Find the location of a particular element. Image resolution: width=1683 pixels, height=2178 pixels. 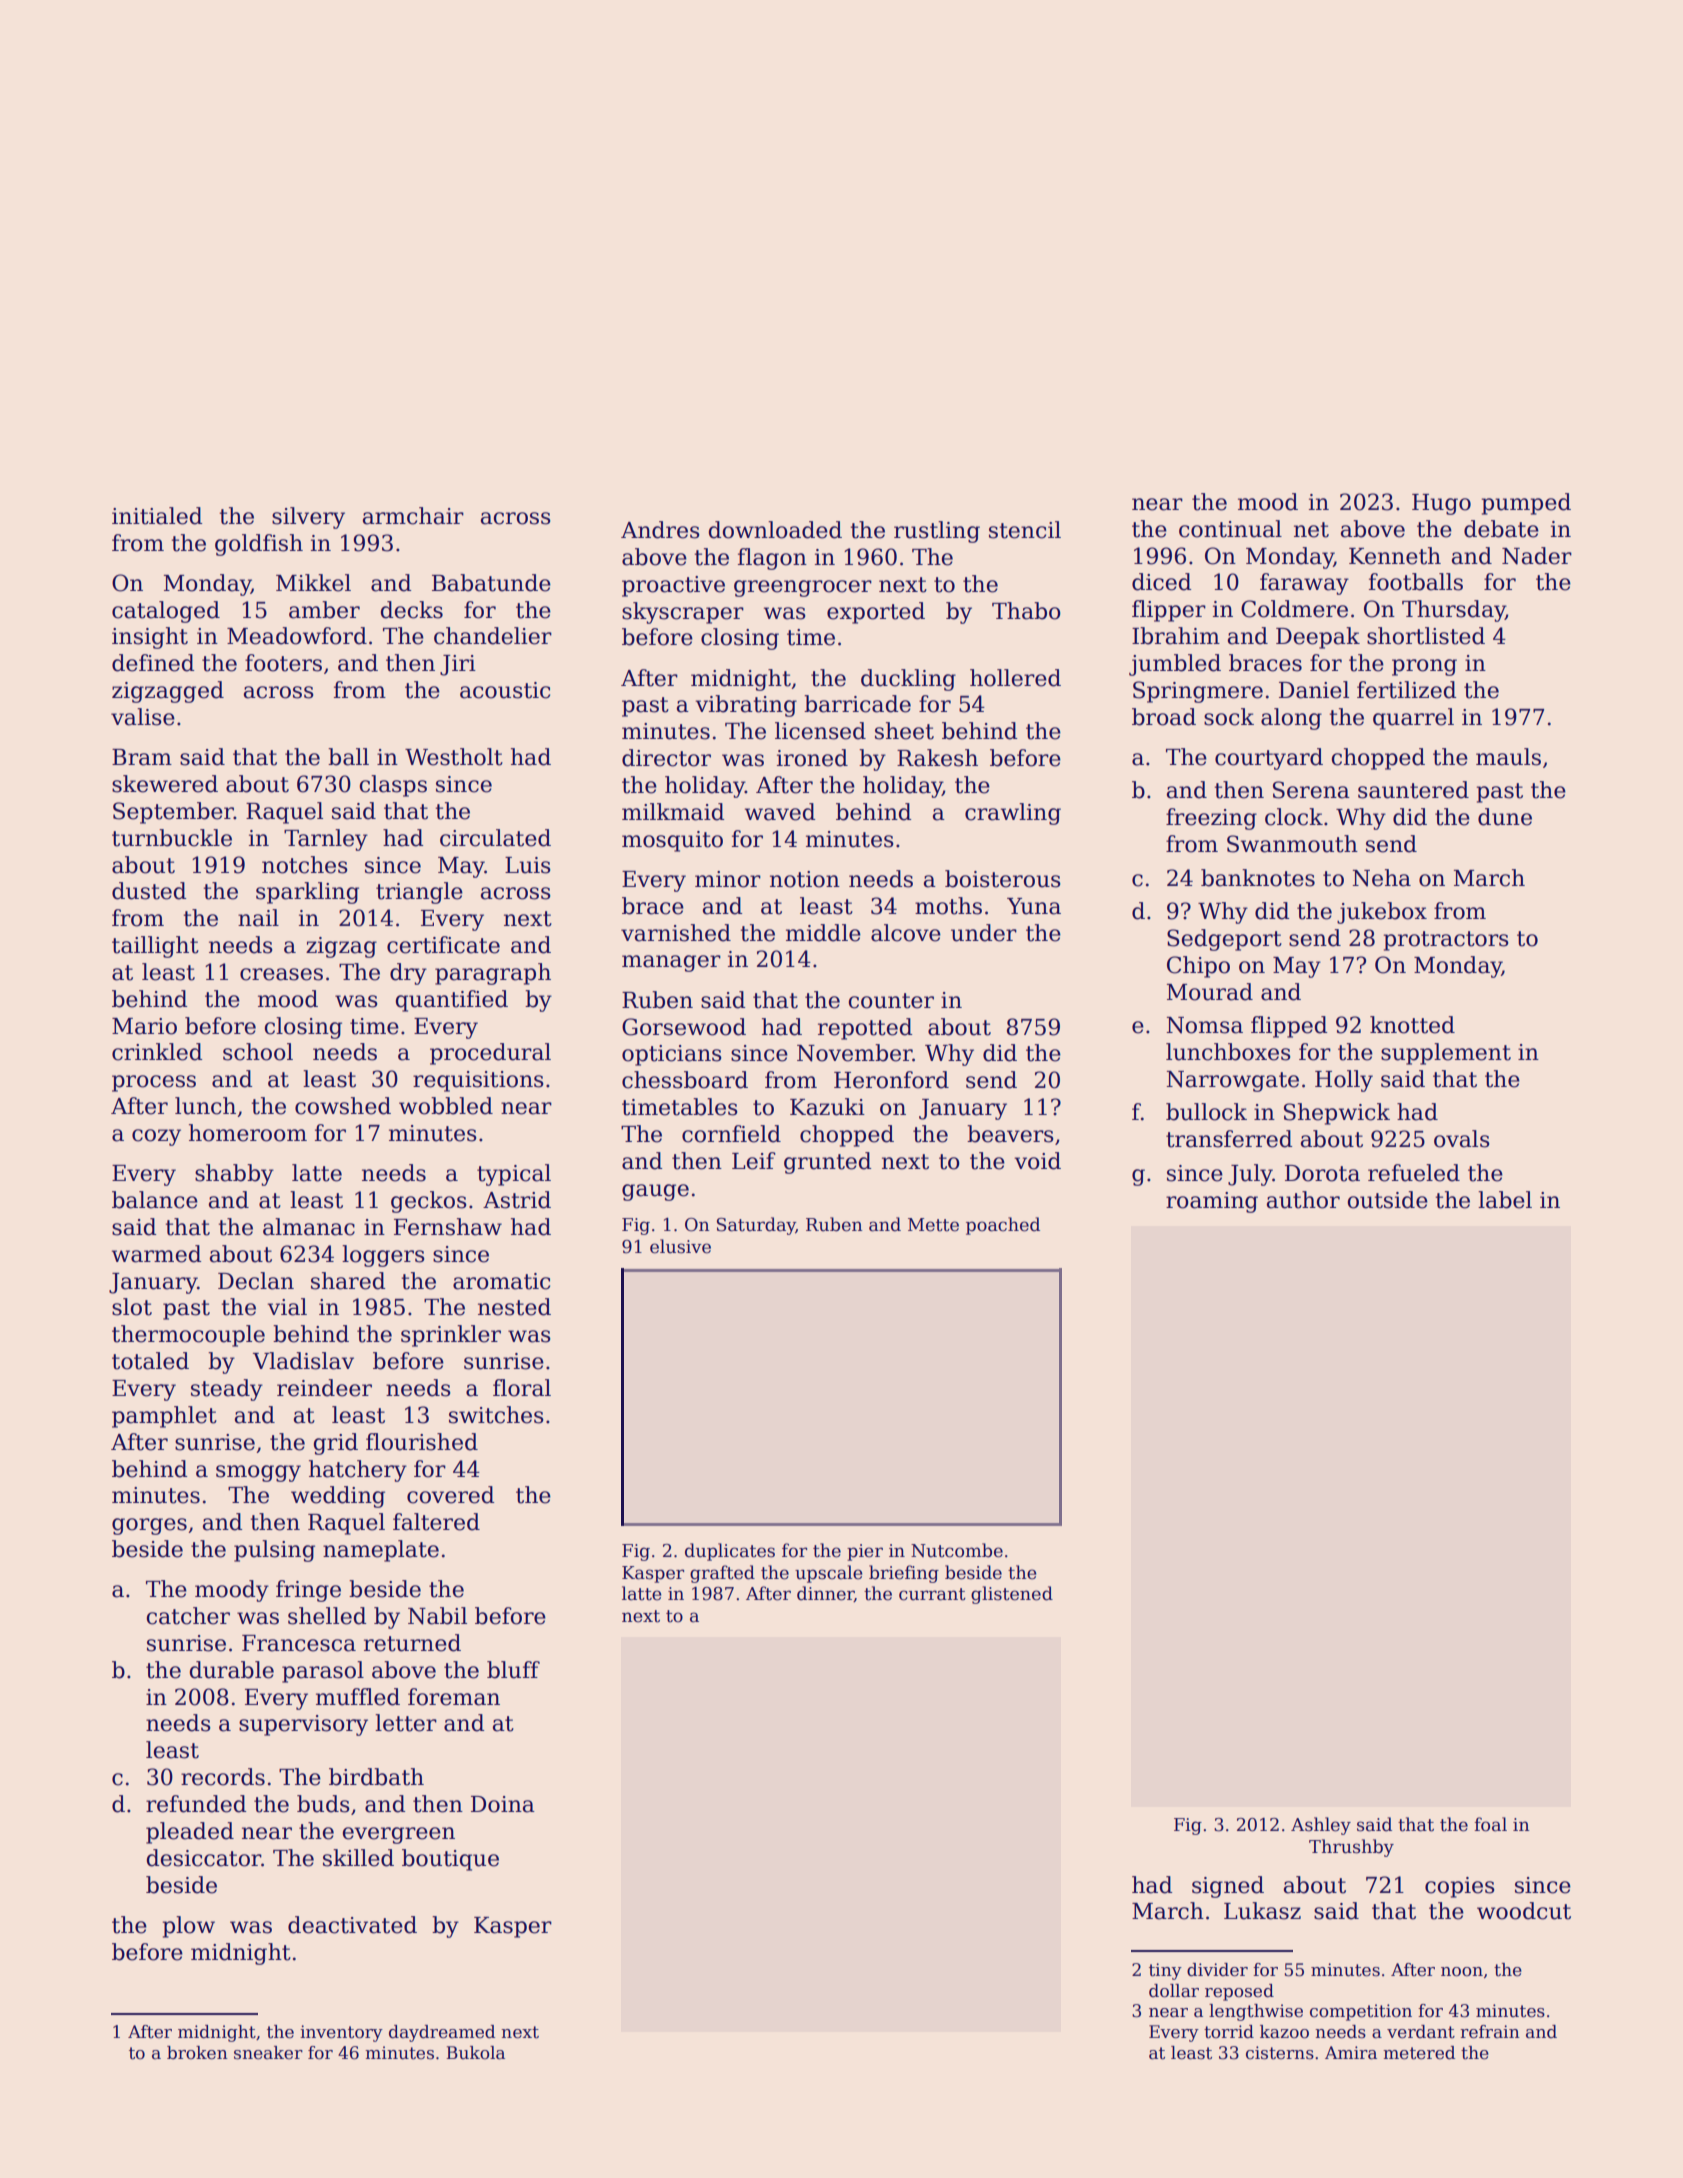

initialed is located at coordinates (157, 516).
